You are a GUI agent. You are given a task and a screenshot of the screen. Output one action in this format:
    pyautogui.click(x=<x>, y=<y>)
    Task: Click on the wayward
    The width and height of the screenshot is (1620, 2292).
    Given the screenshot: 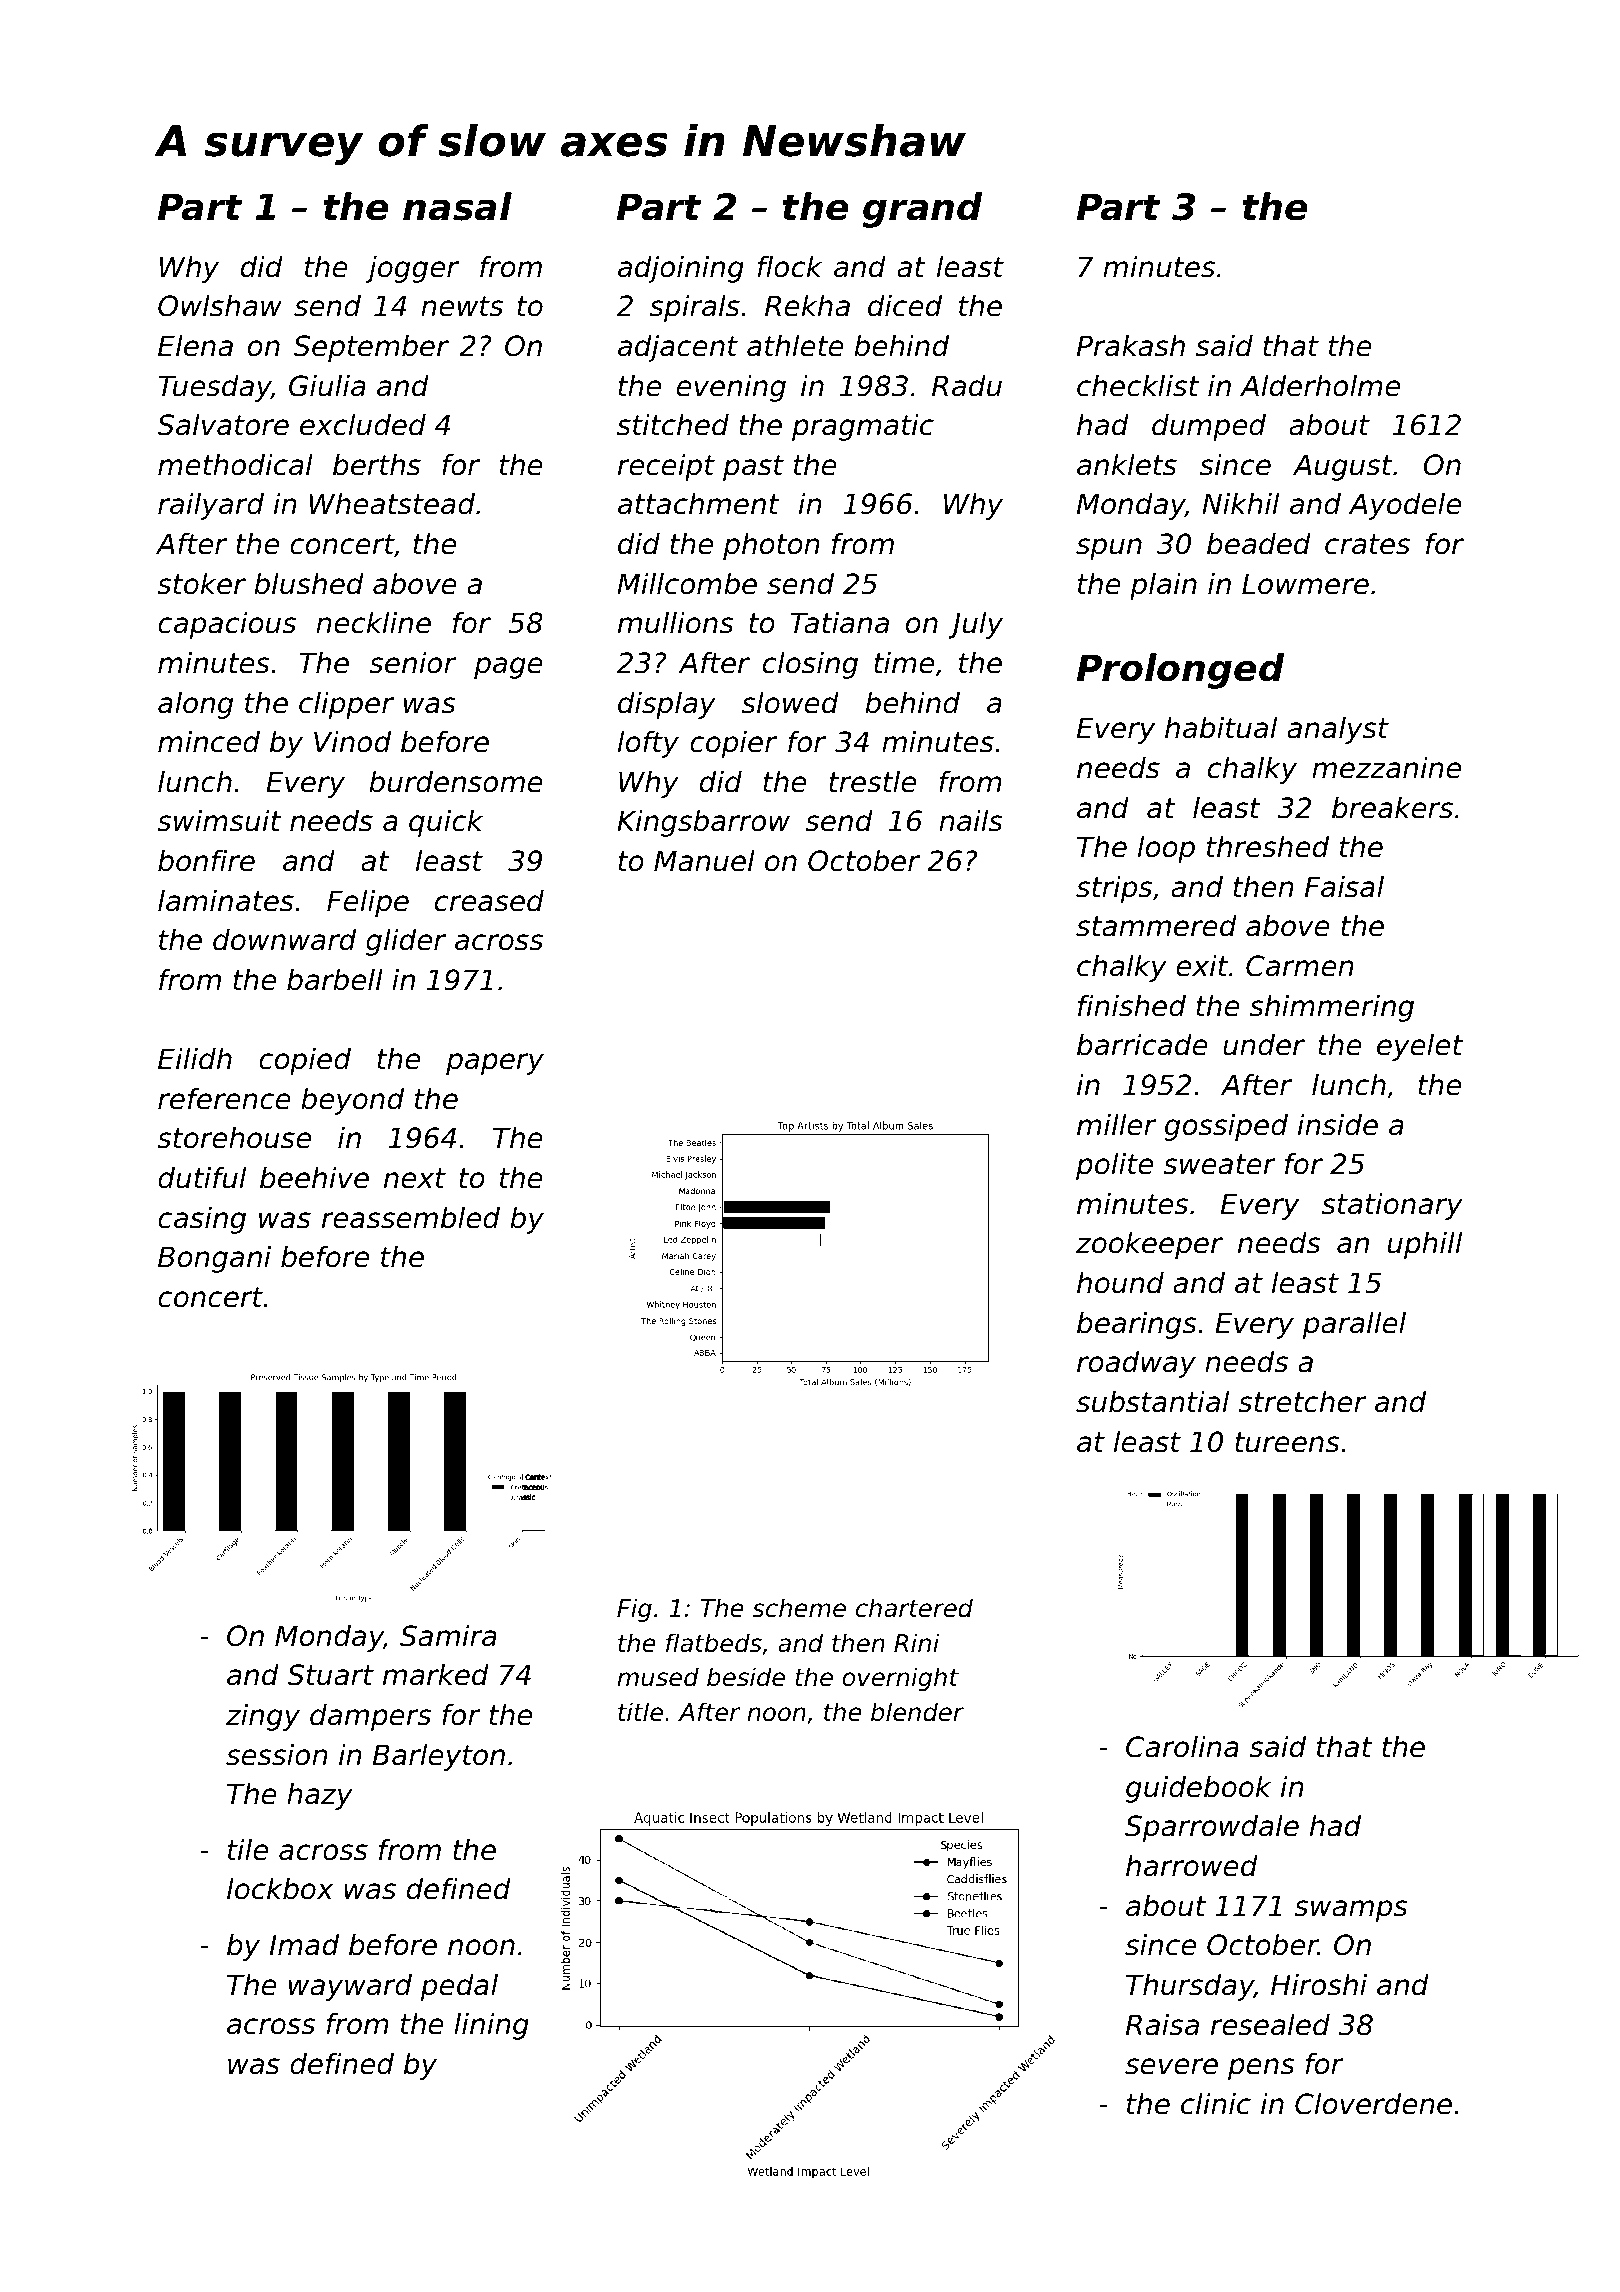 What is the action you would take?
    pyautogui.click(x=350, y=1987)
